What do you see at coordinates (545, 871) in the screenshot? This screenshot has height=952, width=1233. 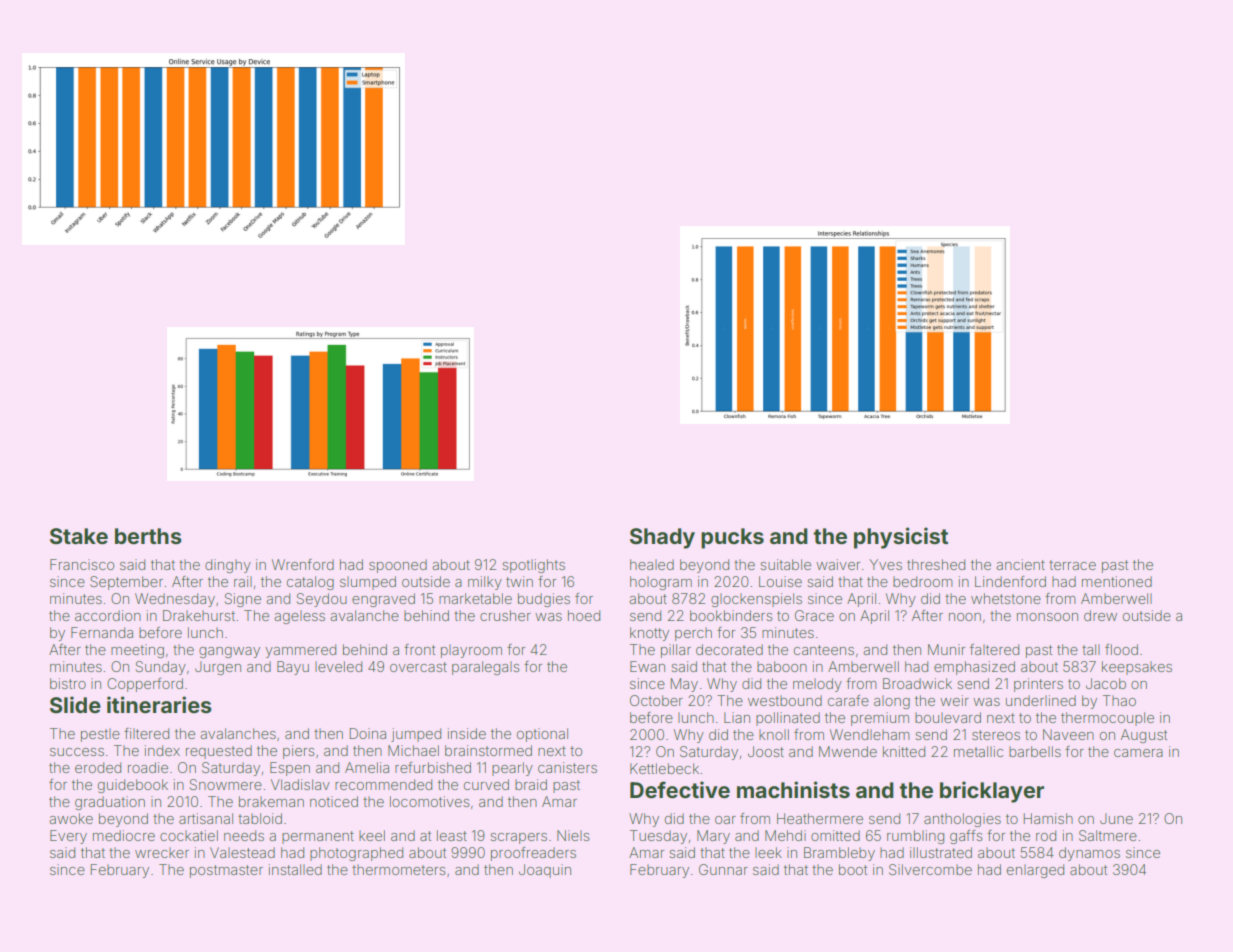 I see `Joaquin` at bounding box center [545, 871].
